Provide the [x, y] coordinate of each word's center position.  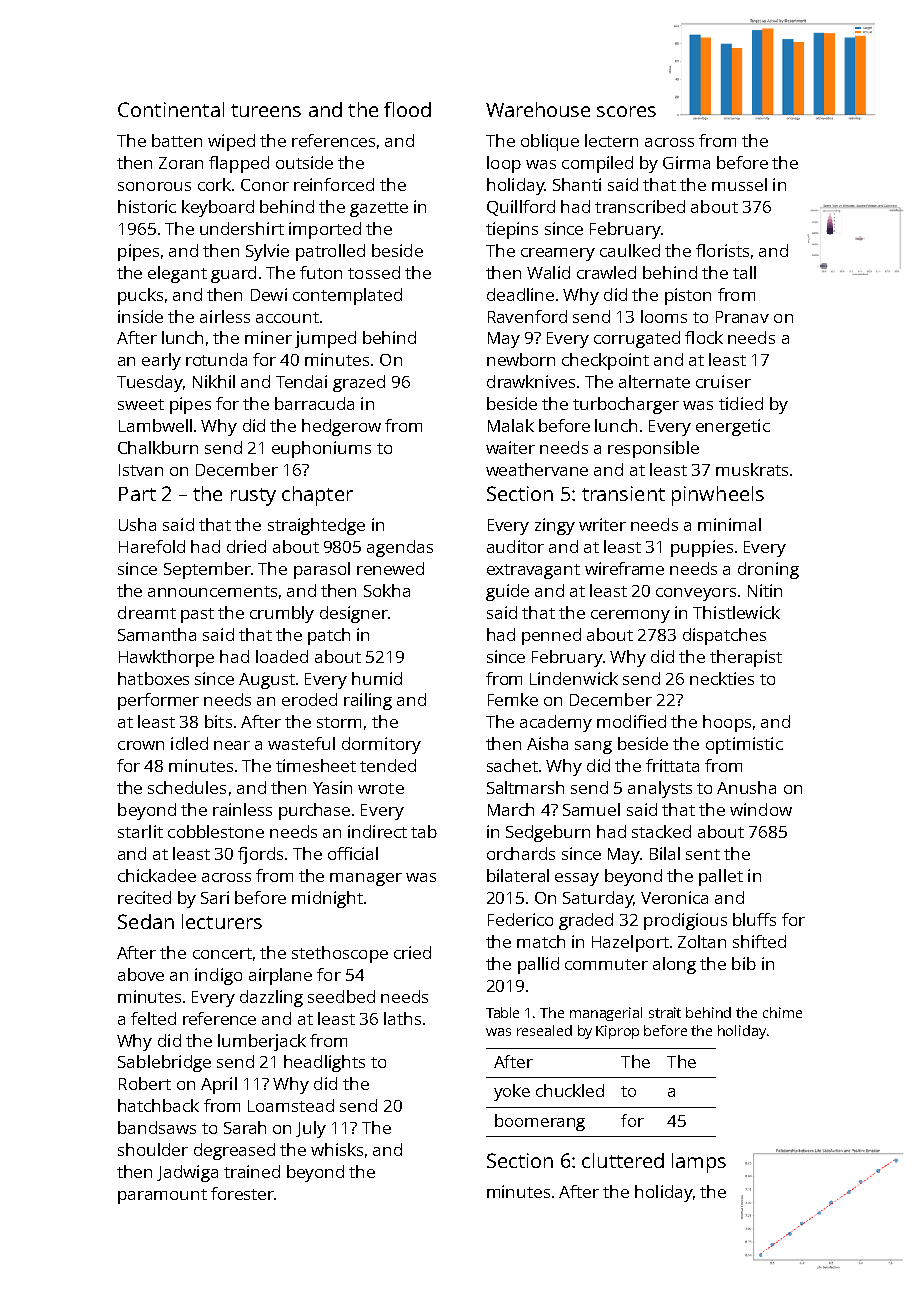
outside [304, 162]
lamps [699, 1163]
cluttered [623, 1160]
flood [407, 109]
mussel [739, 184]
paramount [162, 1196]
